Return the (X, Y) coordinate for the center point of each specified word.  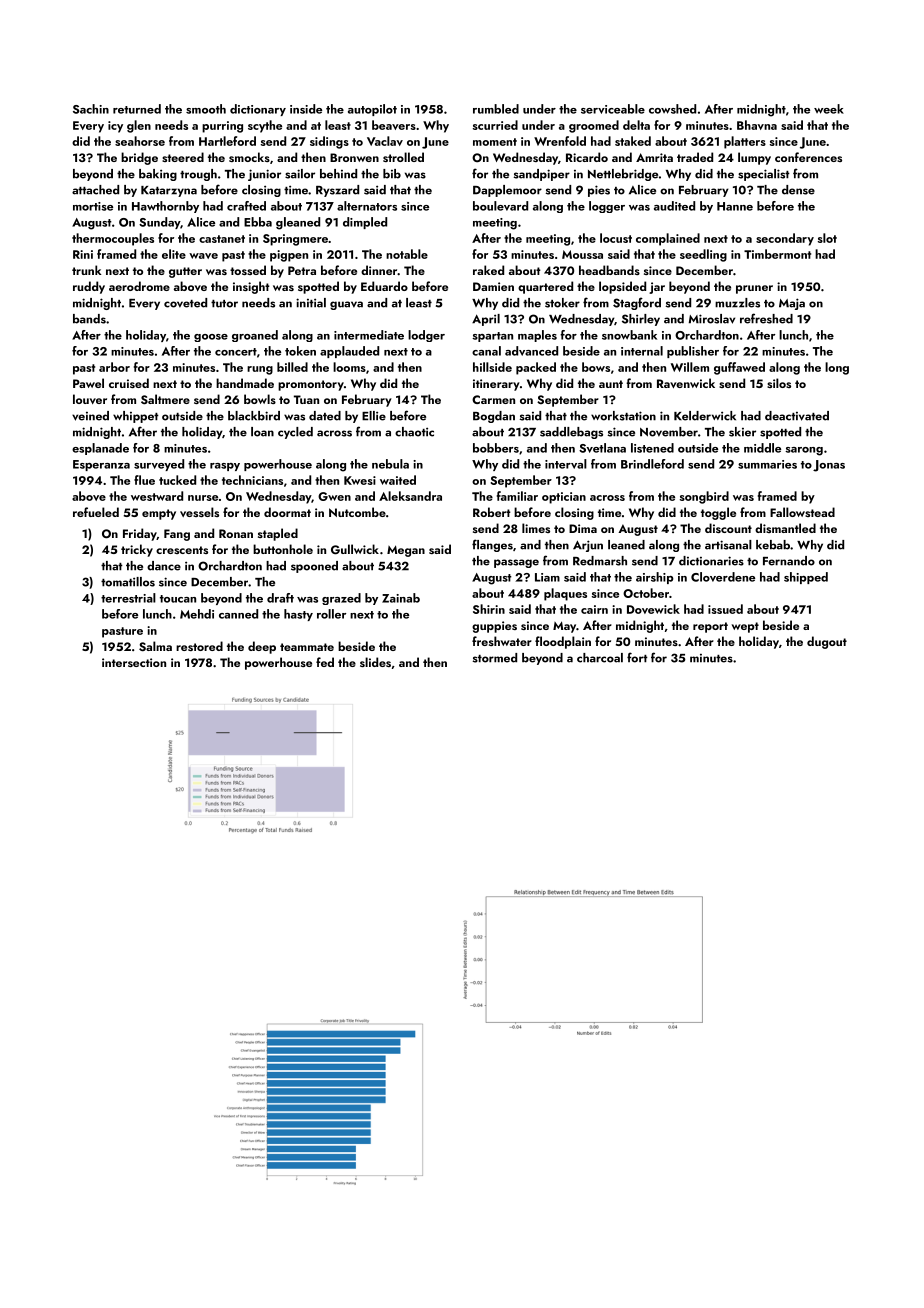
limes (536, 528)
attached (95, 190)
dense (798, 190)
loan (262, 432)
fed (325, 662)
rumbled (496, 109)
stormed (495, 658)
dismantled (785, 528)
